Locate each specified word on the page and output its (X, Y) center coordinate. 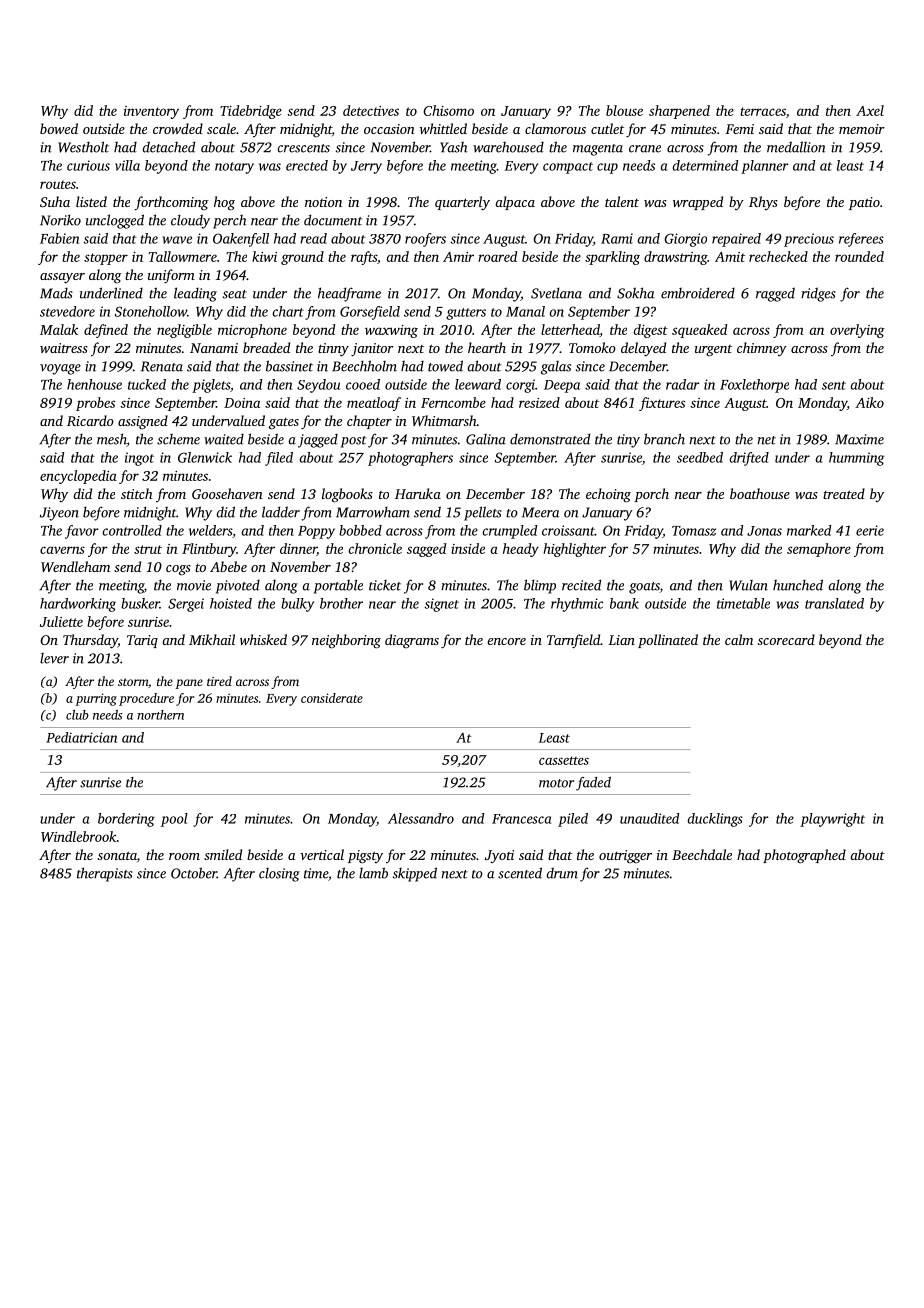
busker (140, 603)
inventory (151, 112)
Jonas (764, 531)
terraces (763, 111)
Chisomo (448, 110)
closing (279, 875)
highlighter (574, 550)
